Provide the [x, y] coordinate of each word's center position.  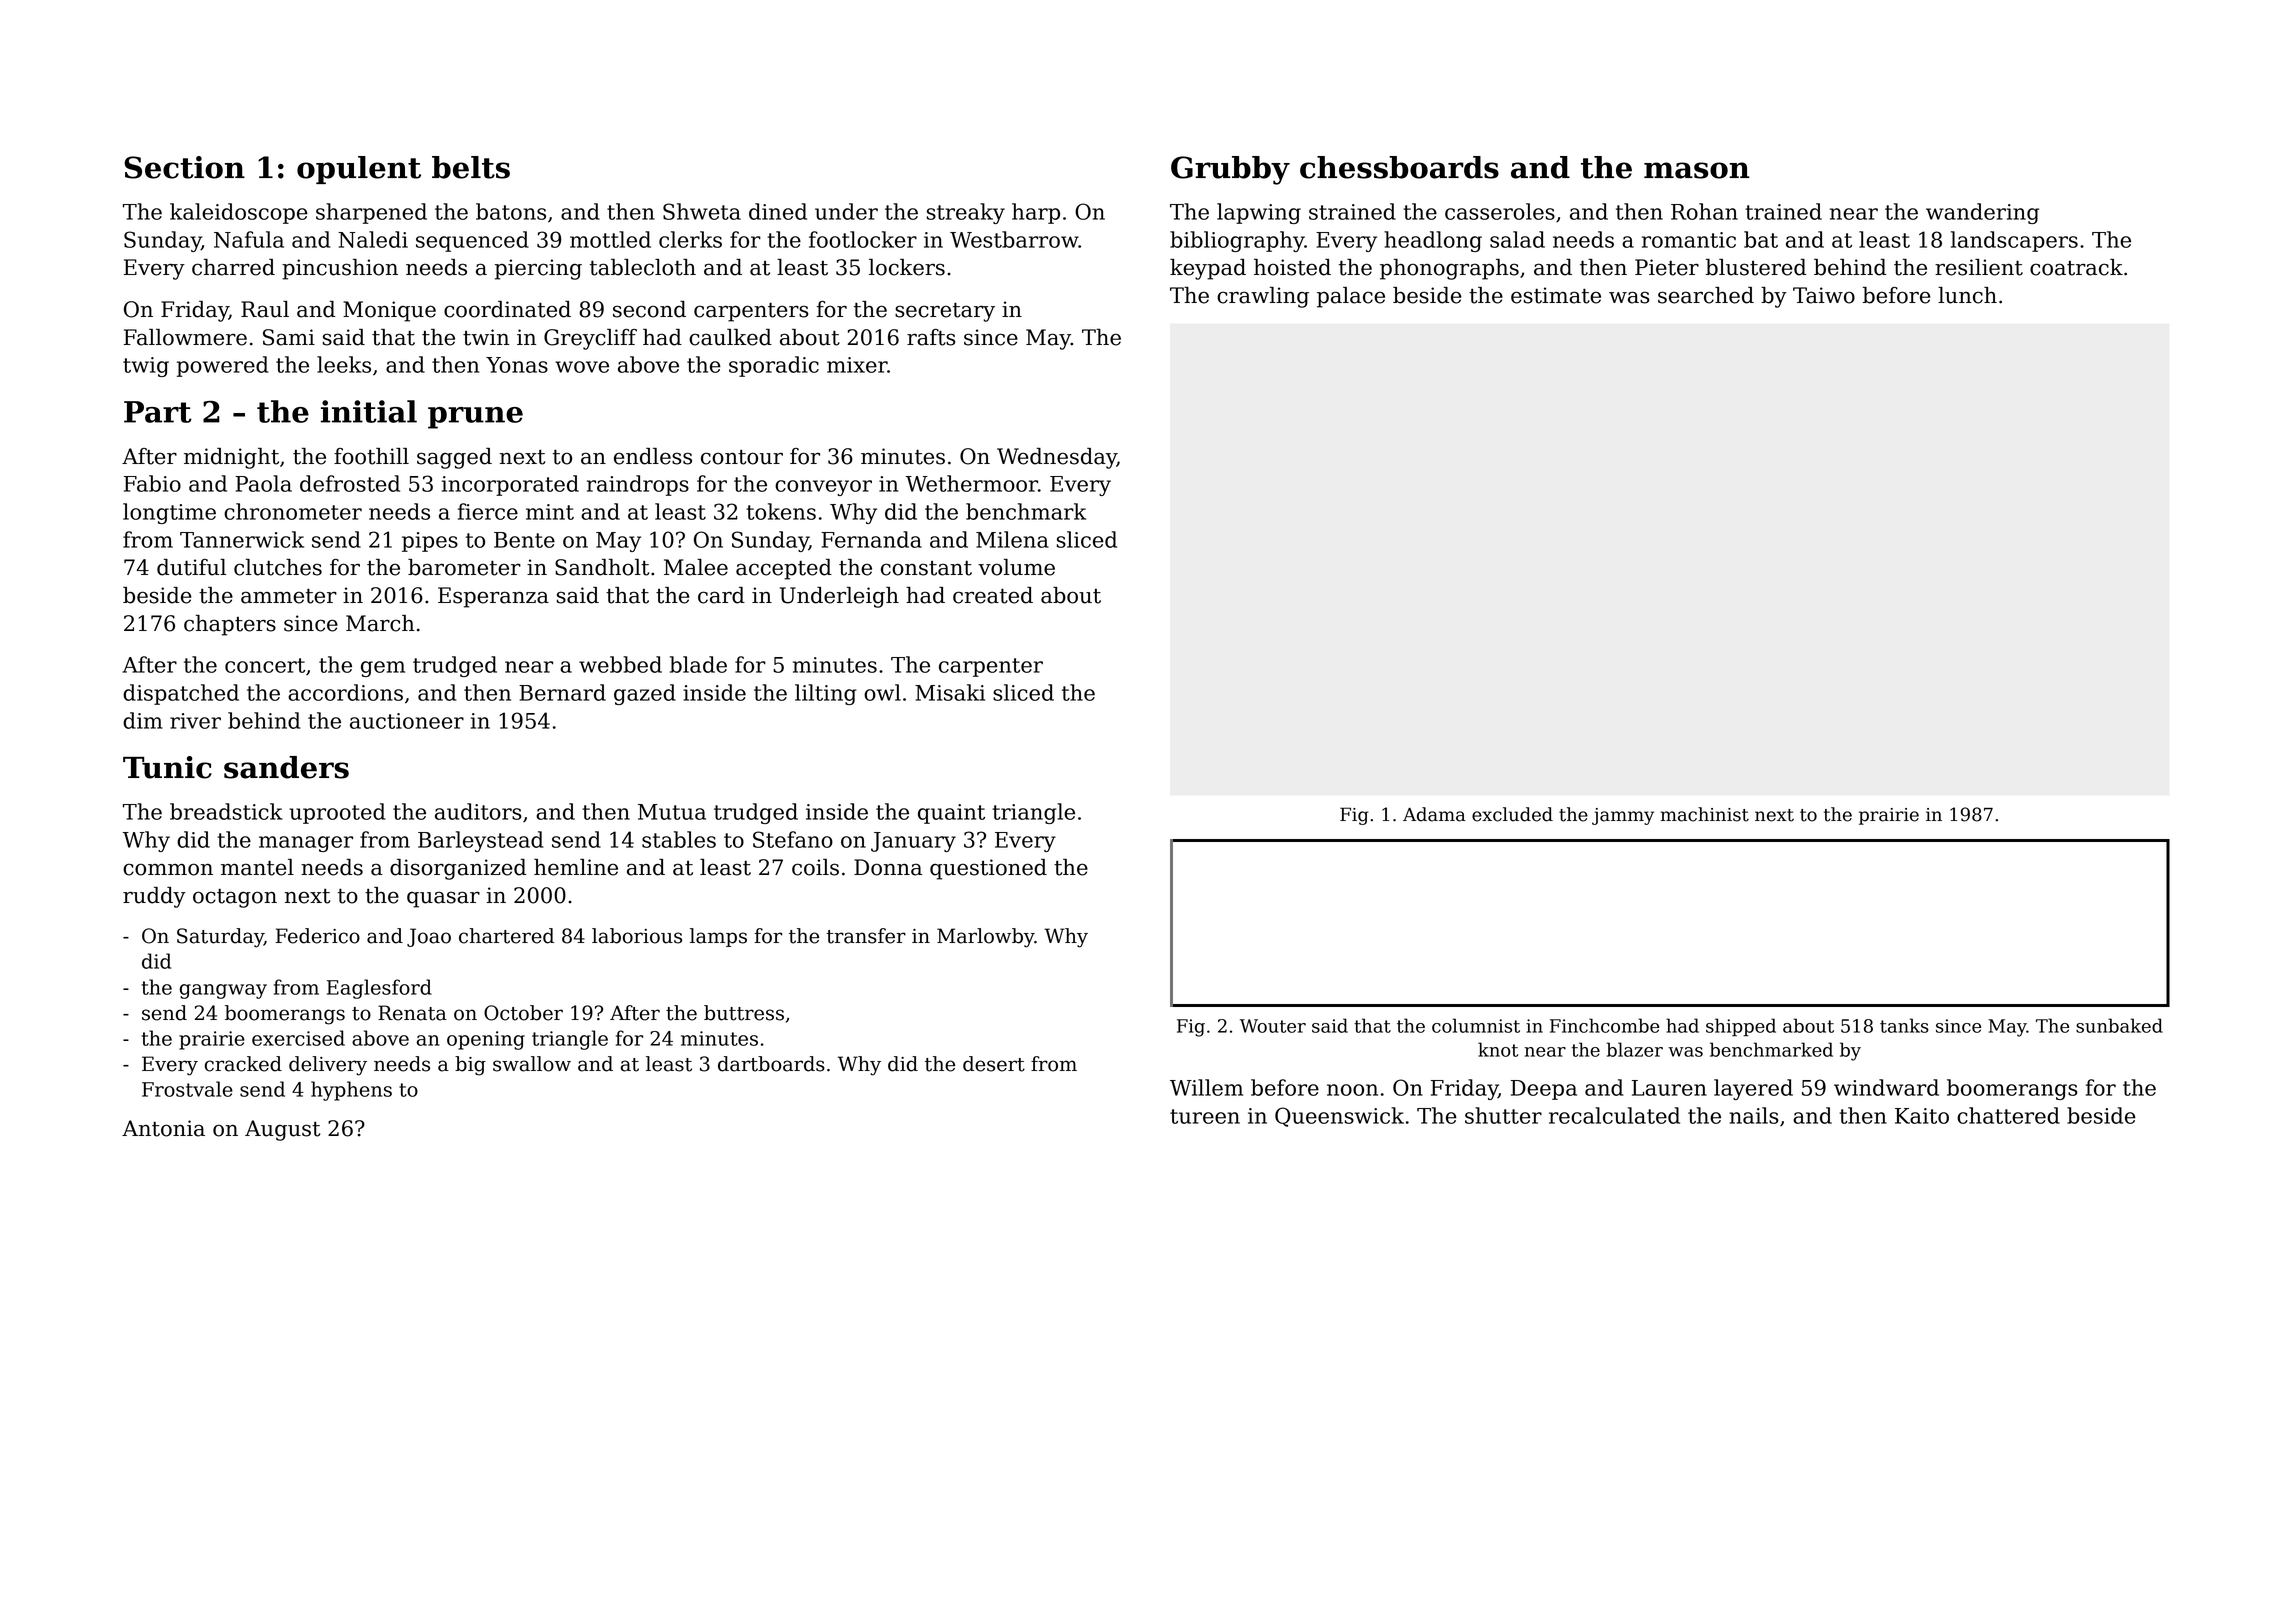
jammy [1623, 816]
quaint [951, 814]
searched [1706, 295]
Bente [524, 540]
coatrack [2076, 267]
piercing [538, 269]
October [523, 1013]
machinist [1705, 814]
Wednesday [1057, 458]
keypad [1208, 269]
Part [158, 412]
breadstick [226, 811]
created [993, 595]
